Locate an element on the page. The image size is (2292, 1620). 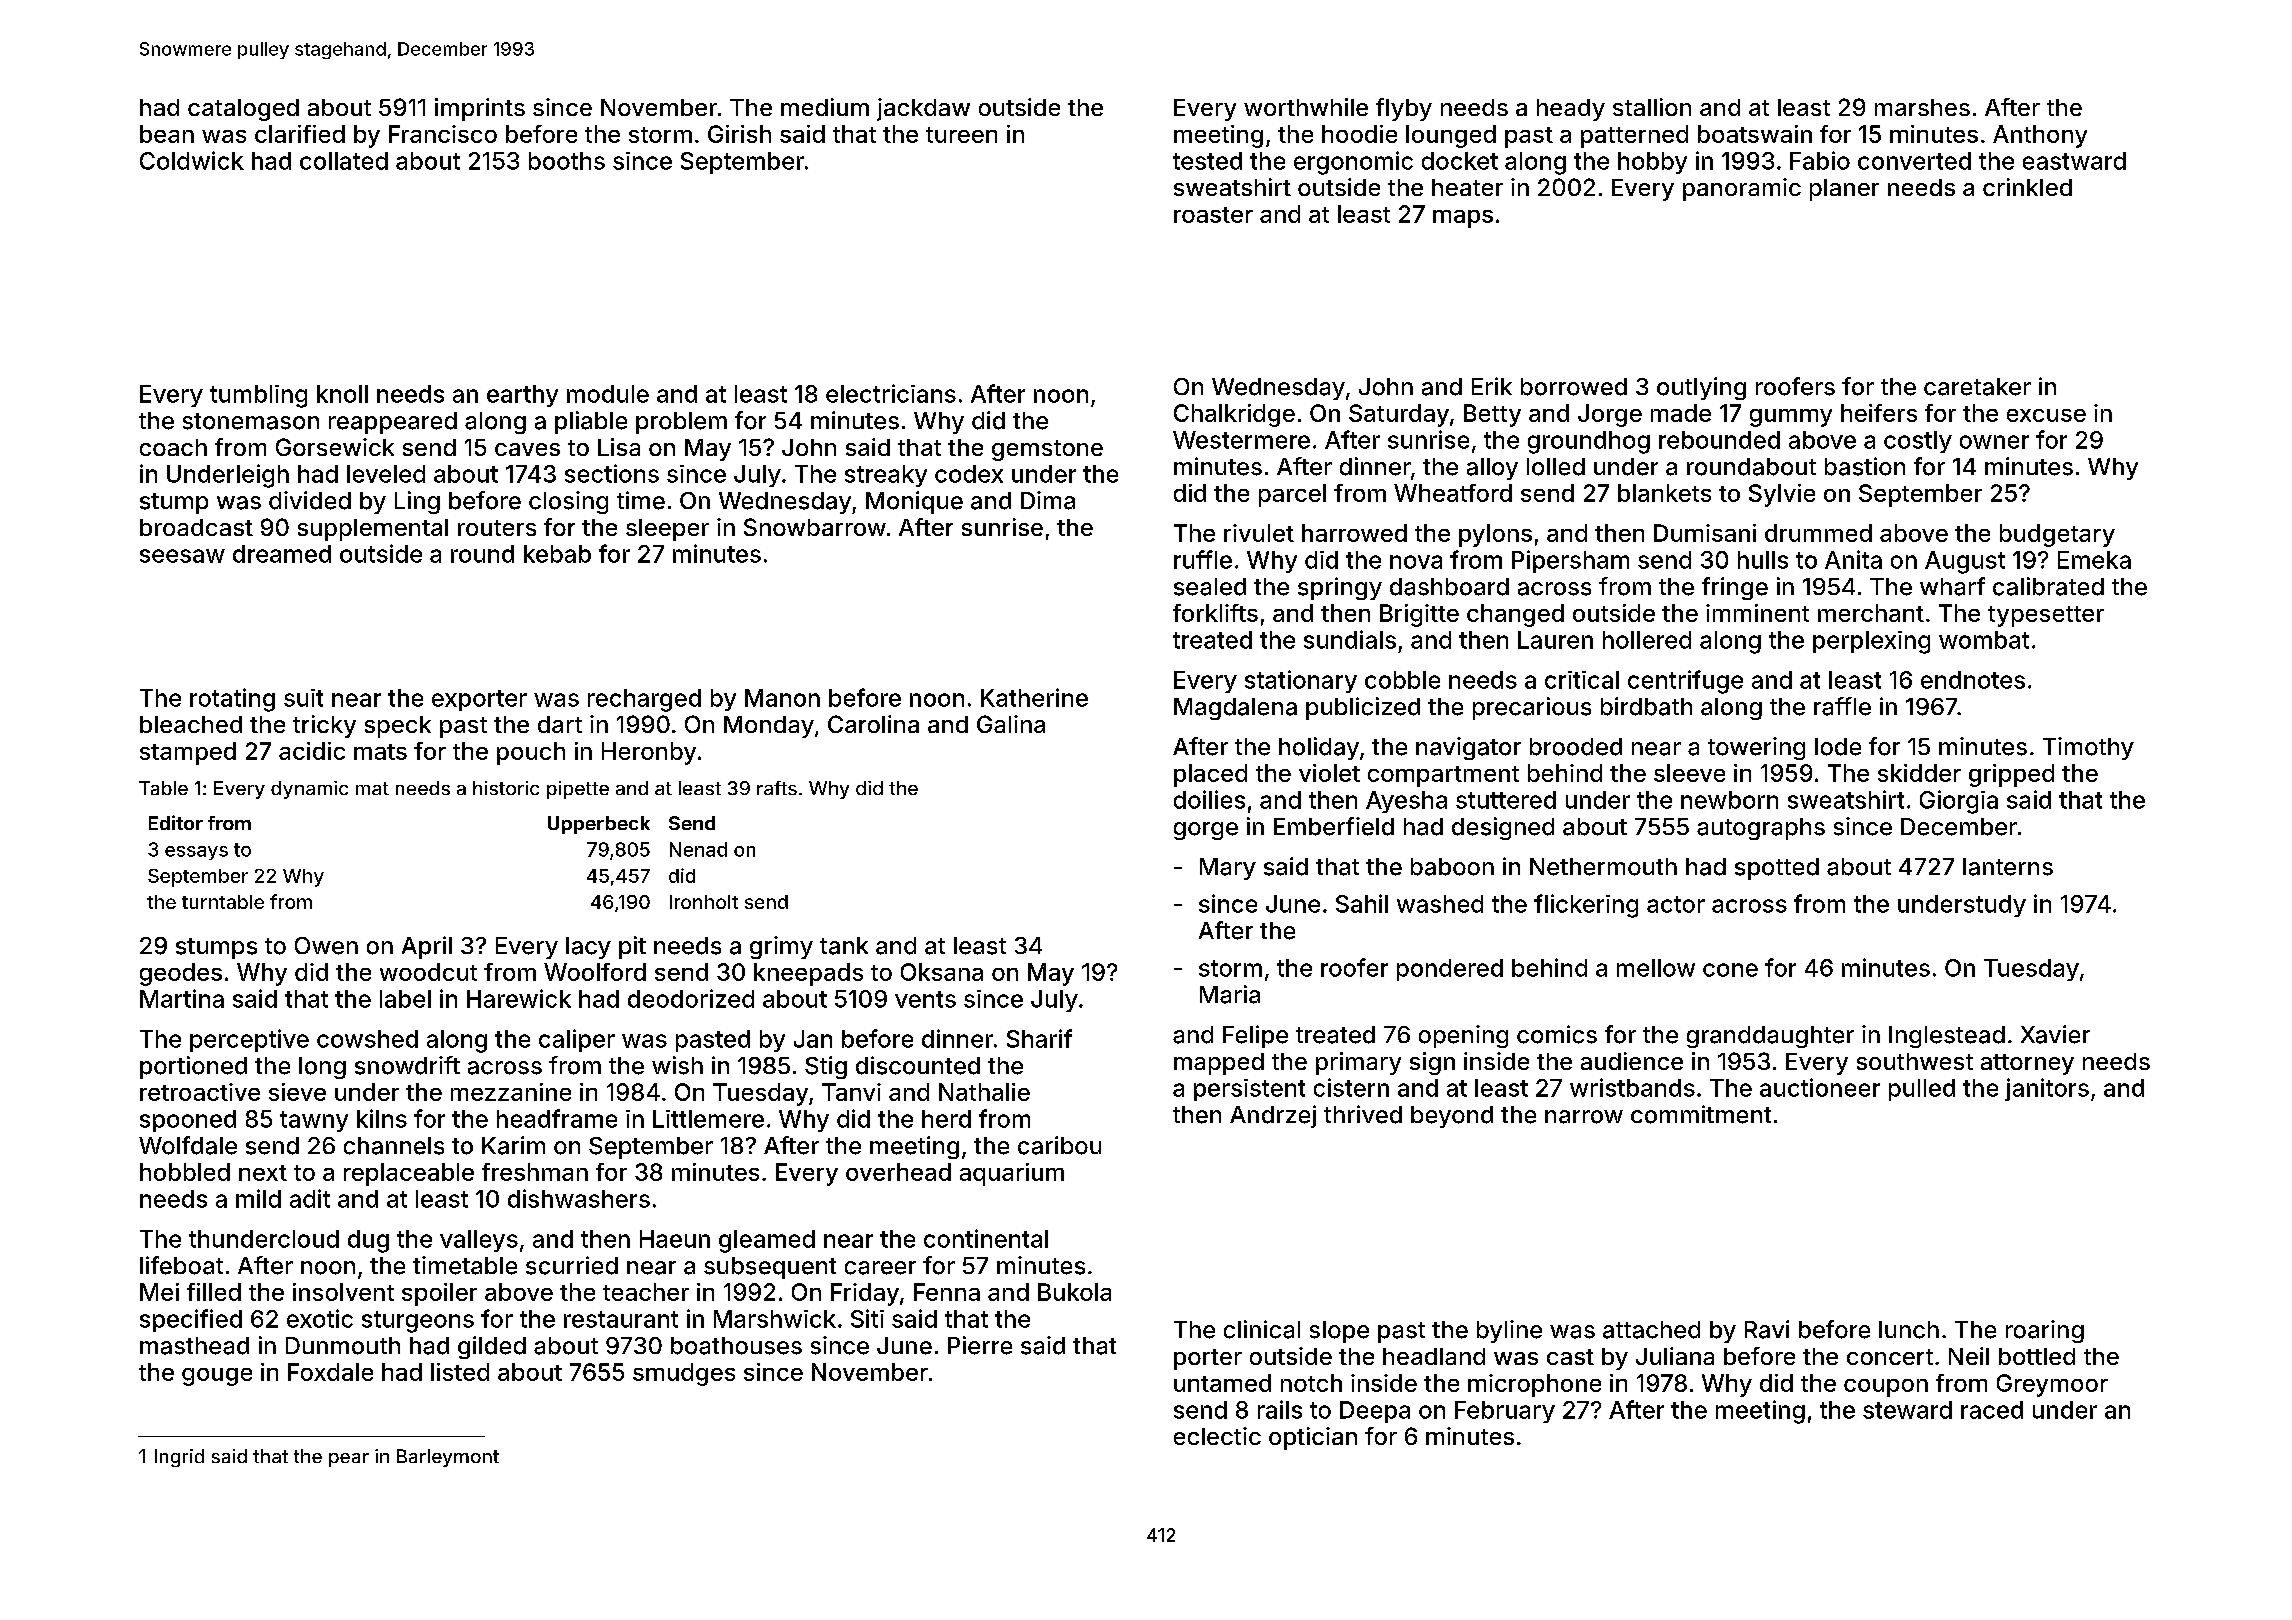
marshes is located at coordinates (1922, 107).
